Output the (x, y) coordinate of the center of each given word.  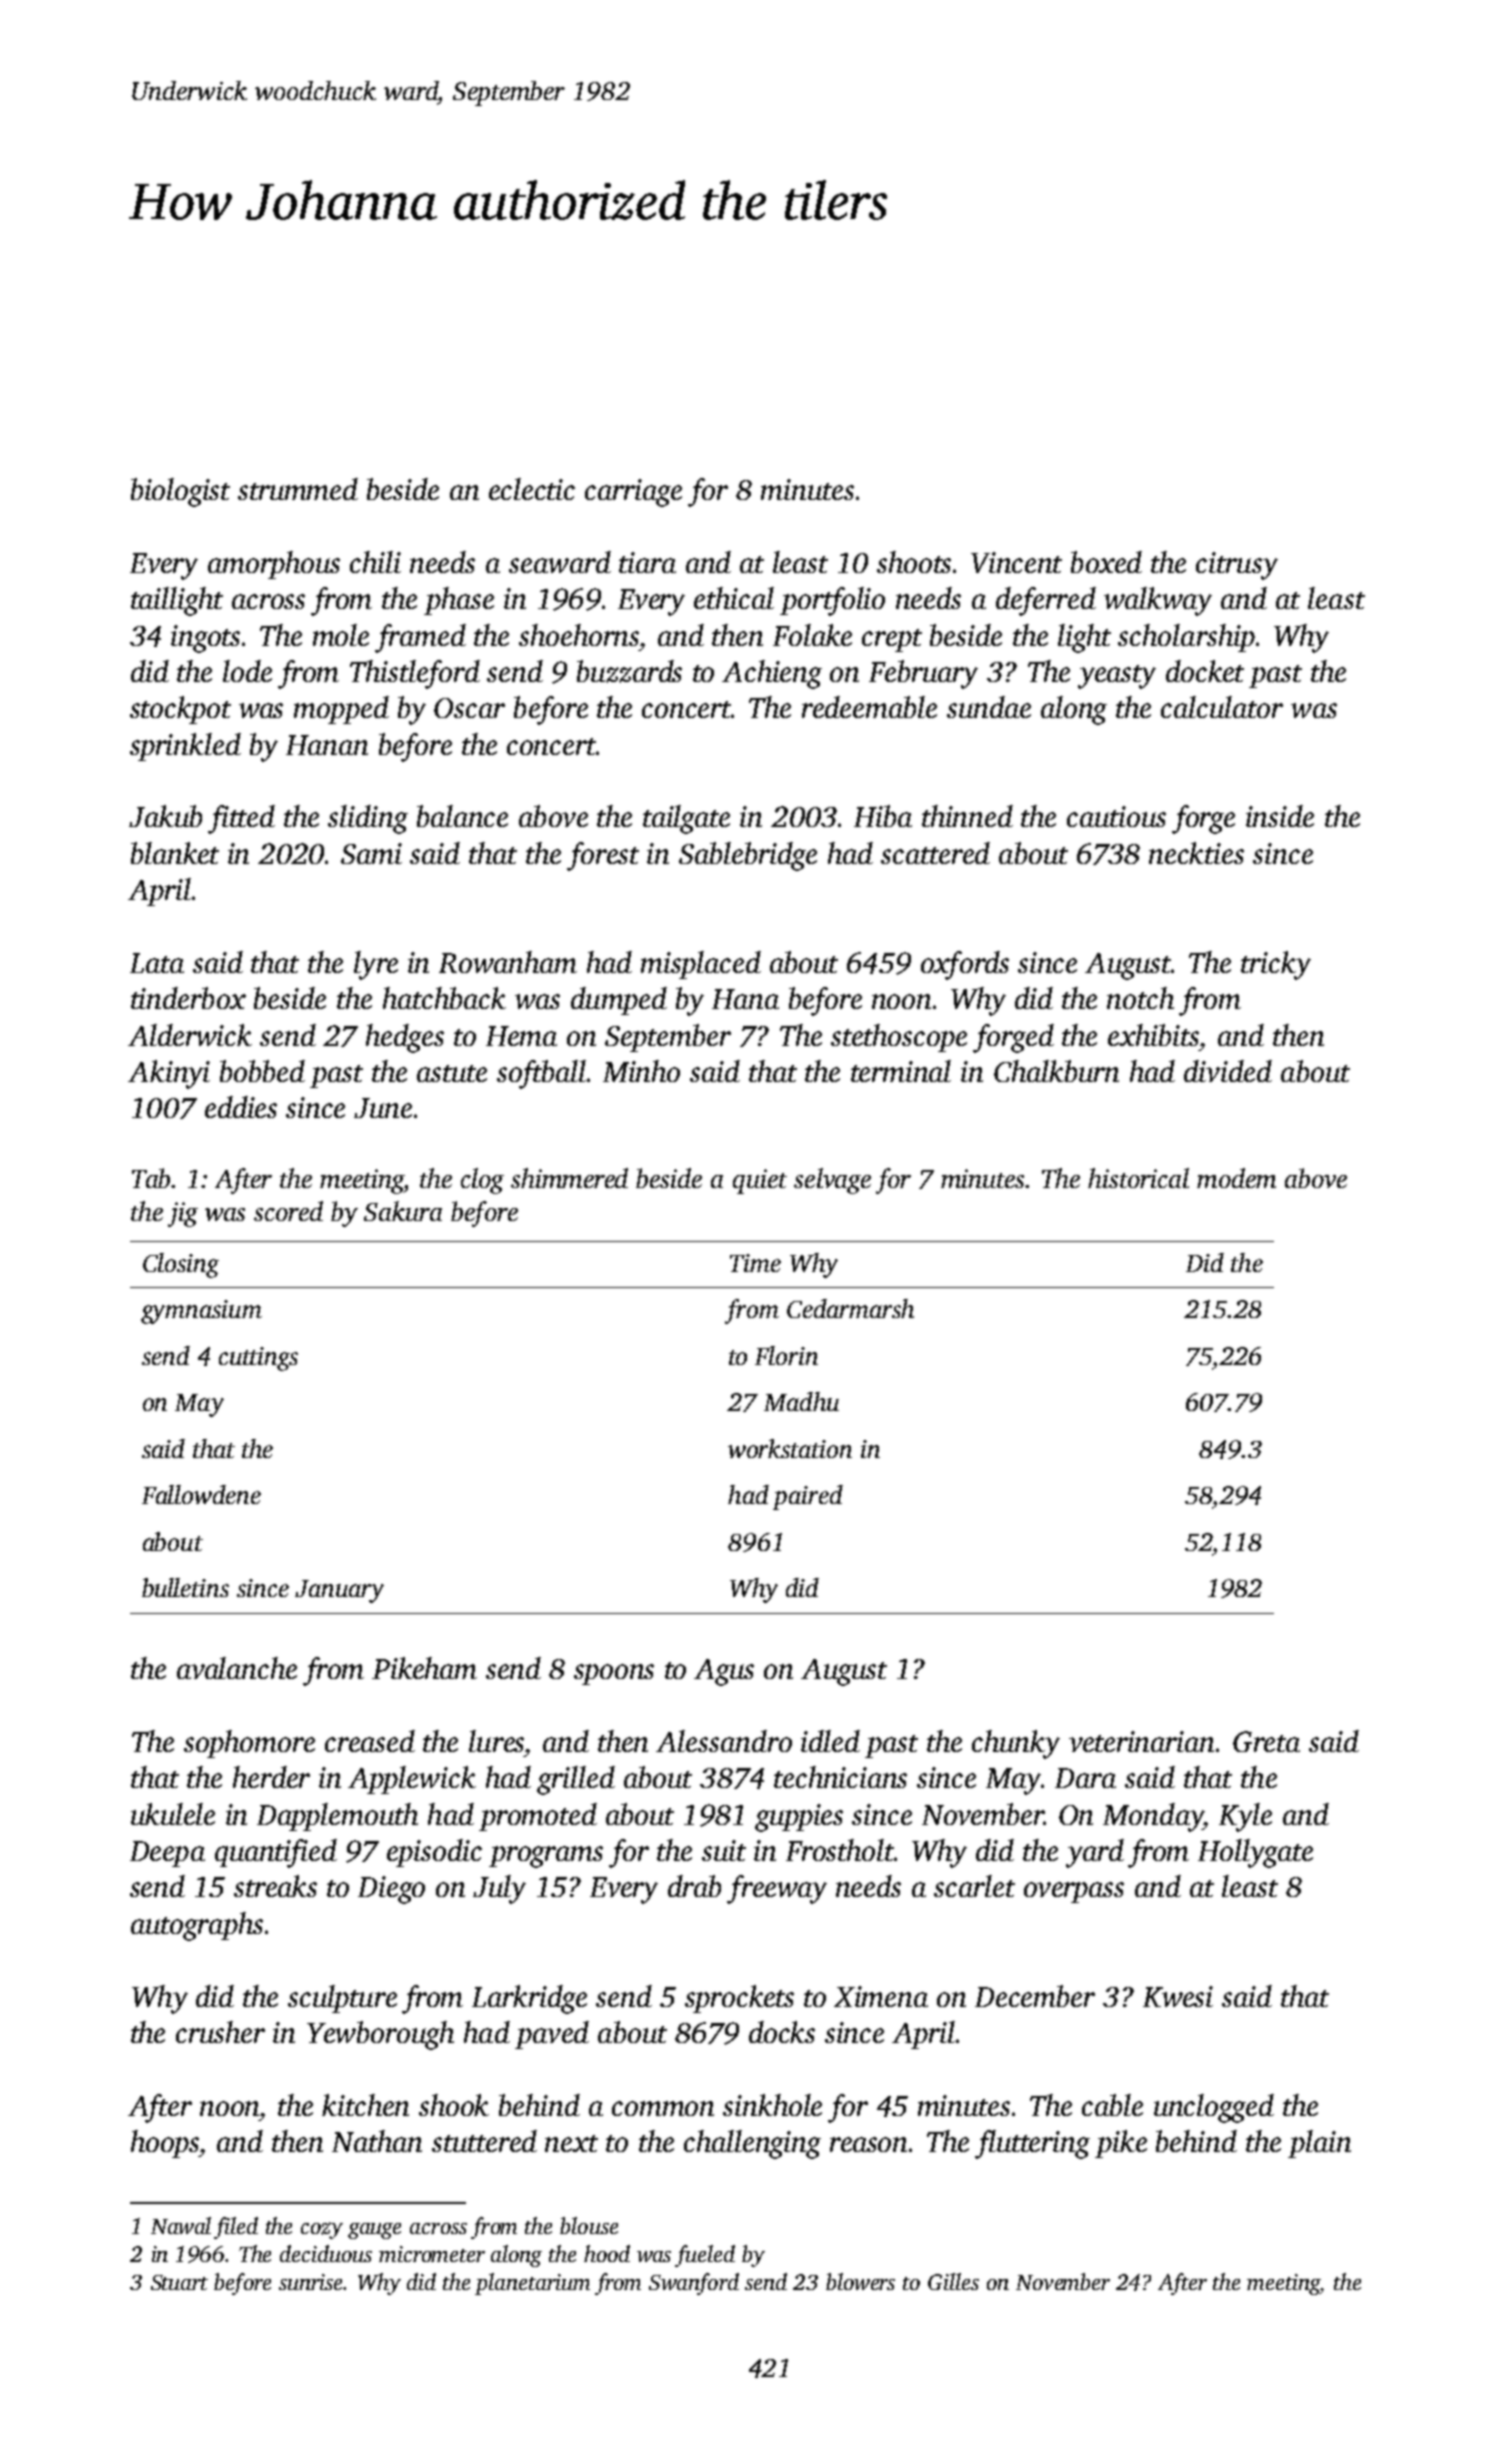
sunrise (311, 2282)
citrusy (1237, 566)
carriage (633, 493)
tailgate (686, 819)
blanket (175, 853)
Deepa (167, 1854)
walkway (1158, 601)
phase (459, 601)
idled (830, 1741)
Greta (1266, 1741)
